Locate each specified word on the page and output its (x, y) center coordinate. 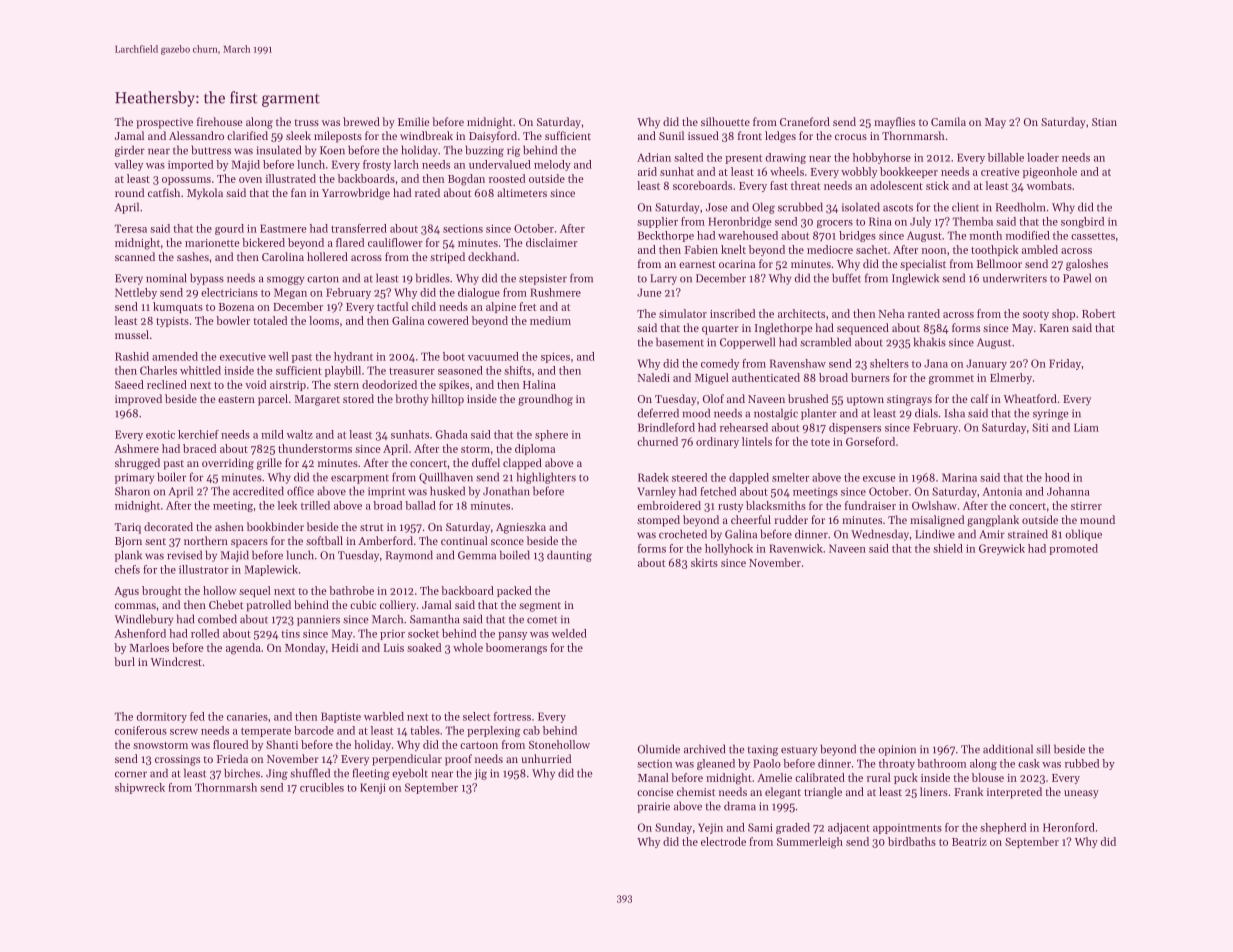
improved (138, 400)
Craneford (805, 121)
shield (948, 548)
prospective (164, 123)
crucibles (322, 787)
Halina (539, 384)
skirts (704, 562)
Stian (1104, 122)
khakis (930, 342)
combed (217, 619)
